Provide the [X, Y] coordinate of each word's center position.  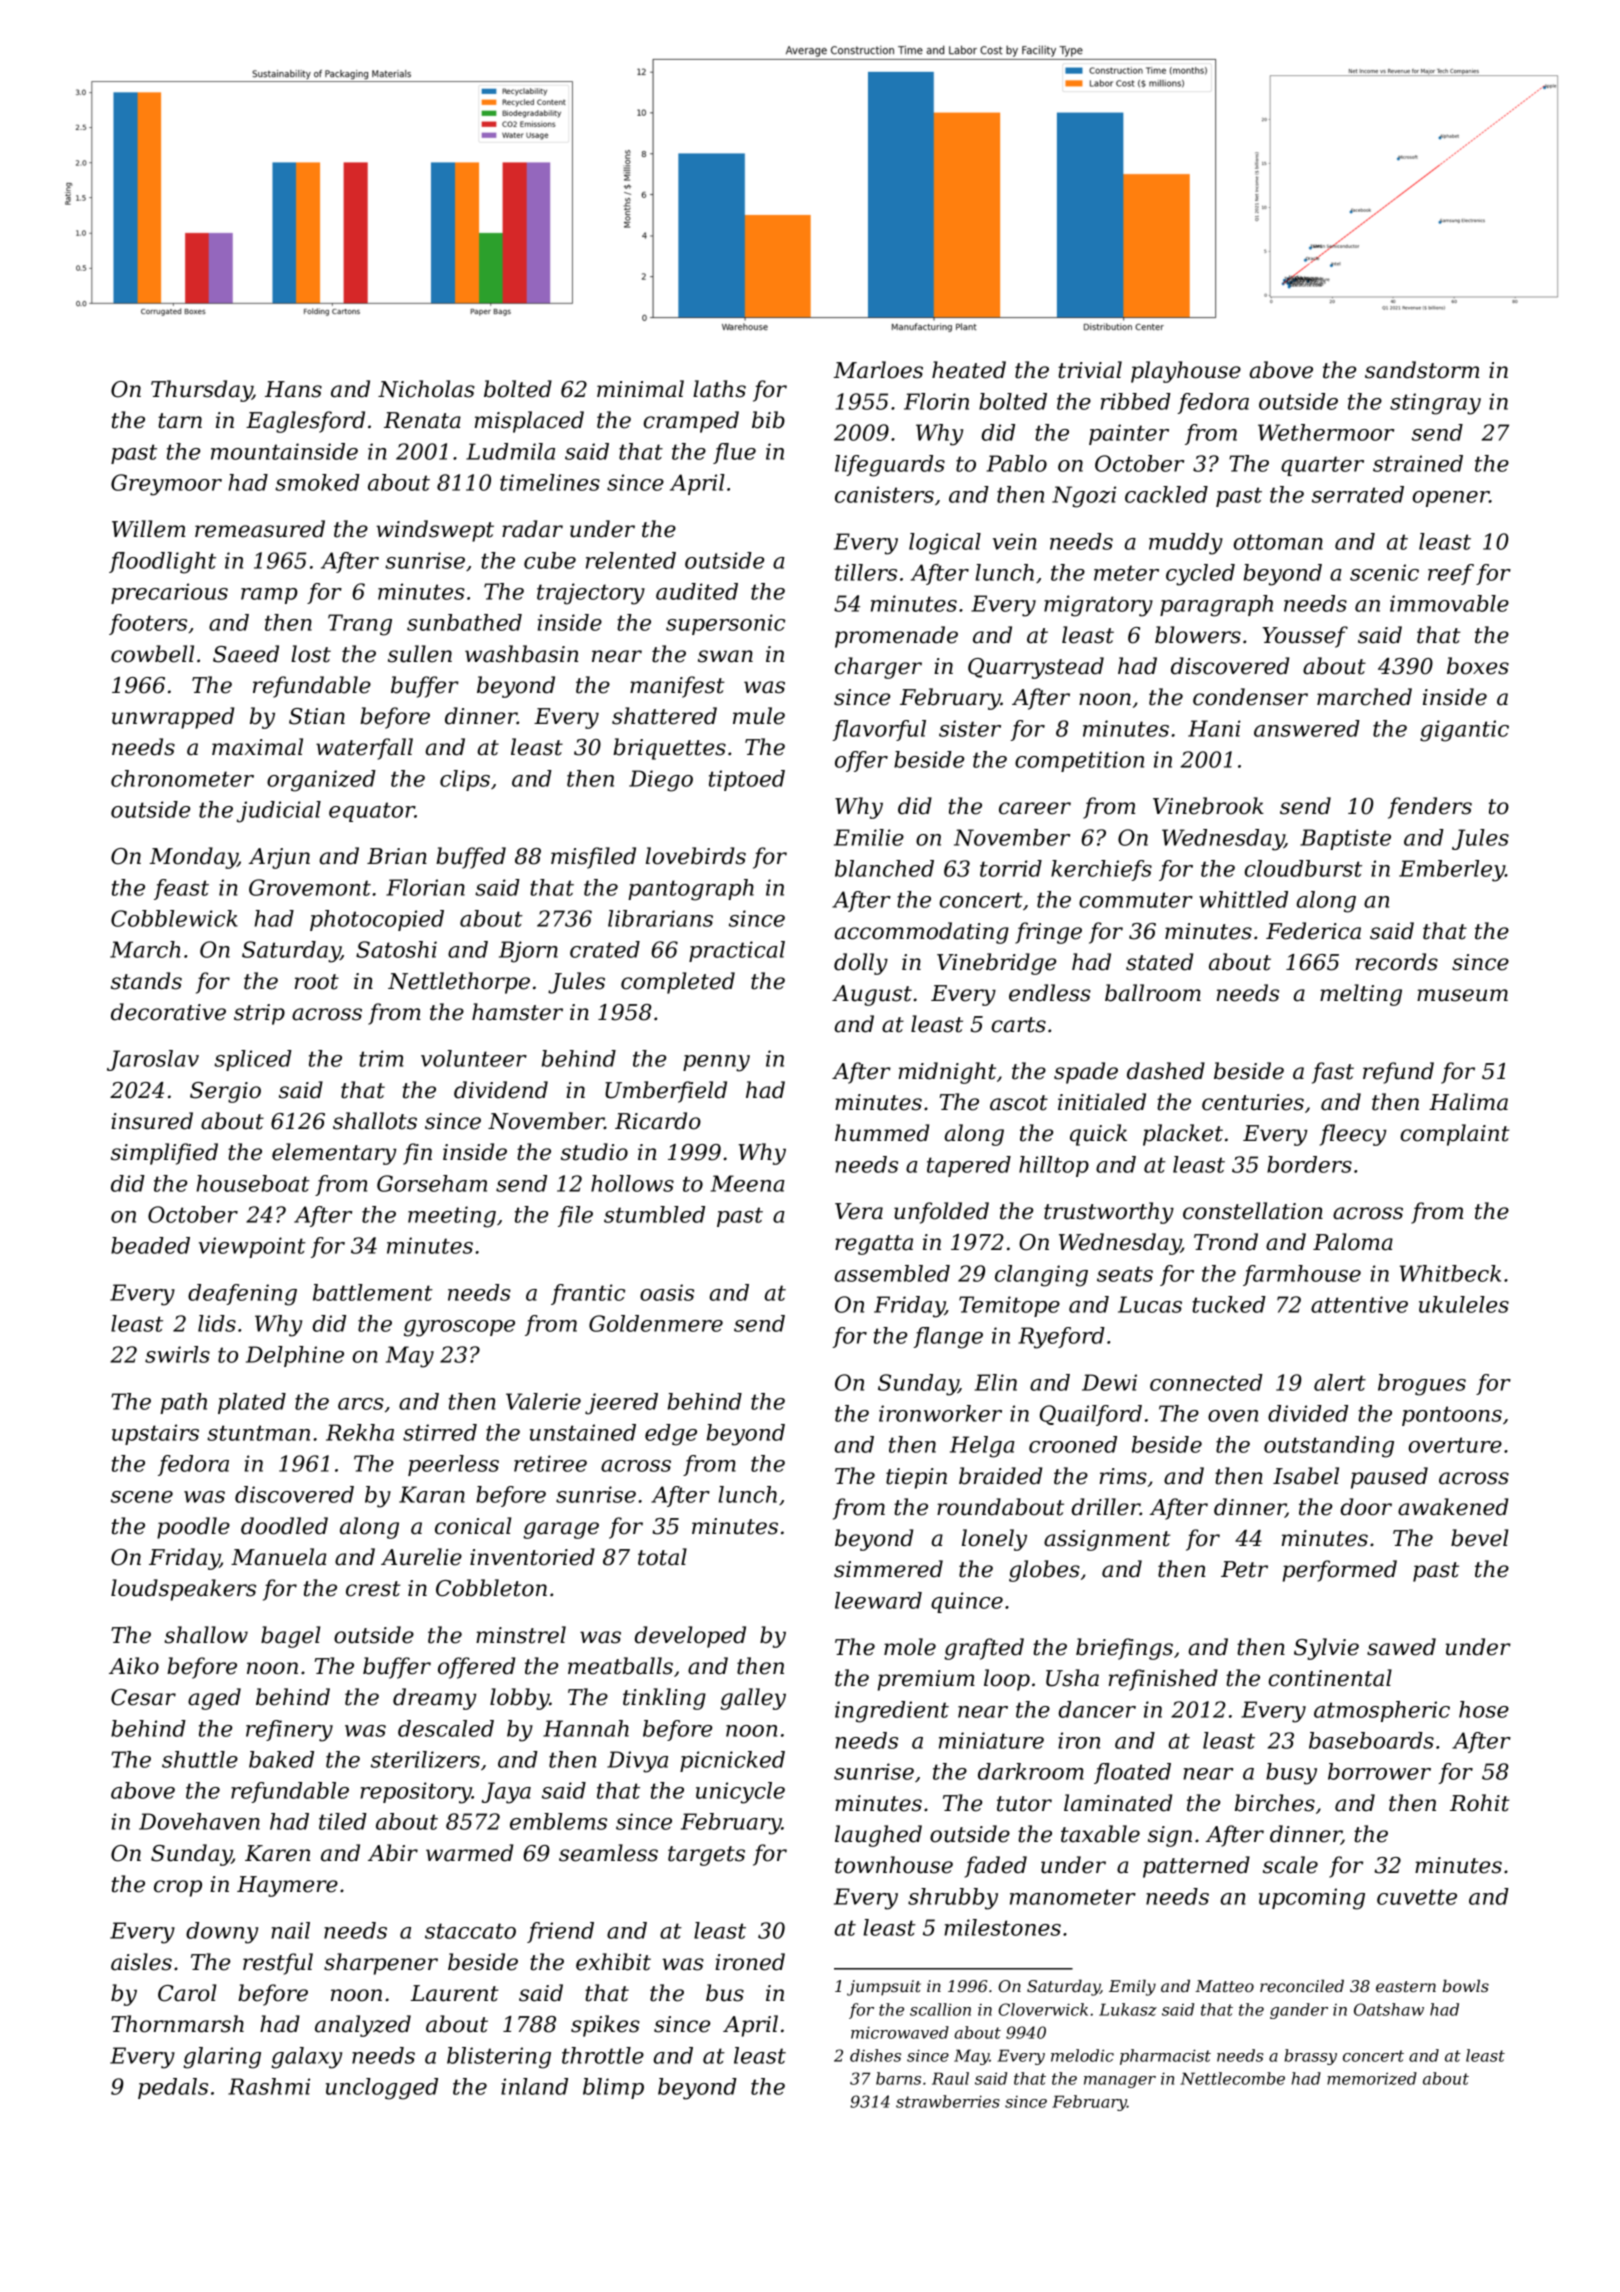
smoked [317, 482]
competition [1079, 761]
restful [278, 1964]
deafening [242, 1295]
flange [948, 1338]
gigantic [1464, 731]
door [1366, 1507]
